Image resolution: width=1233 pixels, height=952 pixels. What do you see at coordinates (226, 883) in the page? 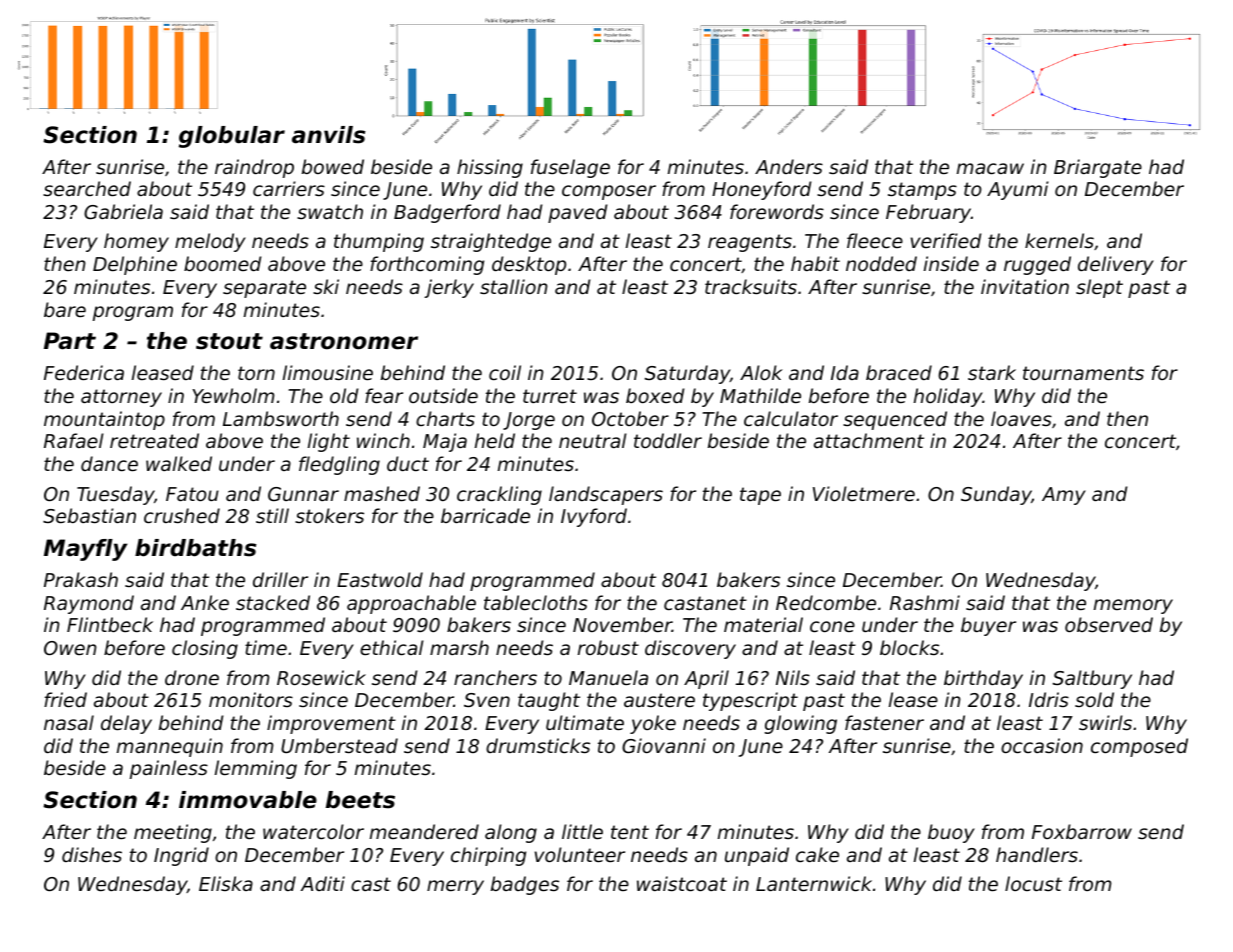
I see `Eliska` at bounding box center [226, 883].
